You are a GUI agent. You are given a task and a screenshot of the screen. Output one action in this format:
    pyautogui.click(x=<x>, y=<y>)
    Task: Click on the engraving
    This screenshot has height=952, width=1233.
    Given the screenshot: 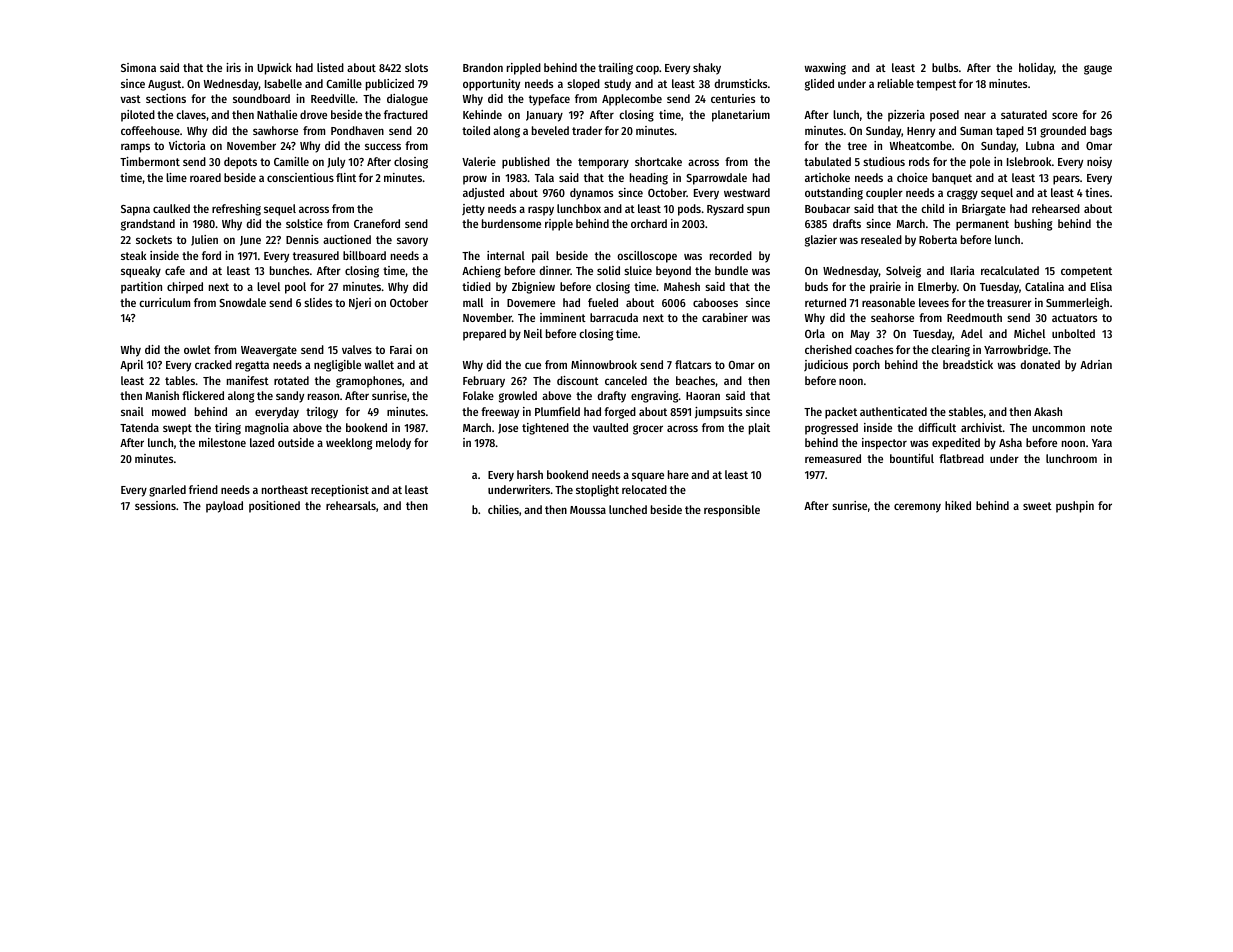 What is the action you would take?
    pyautogui.click(x=654, y=397)
